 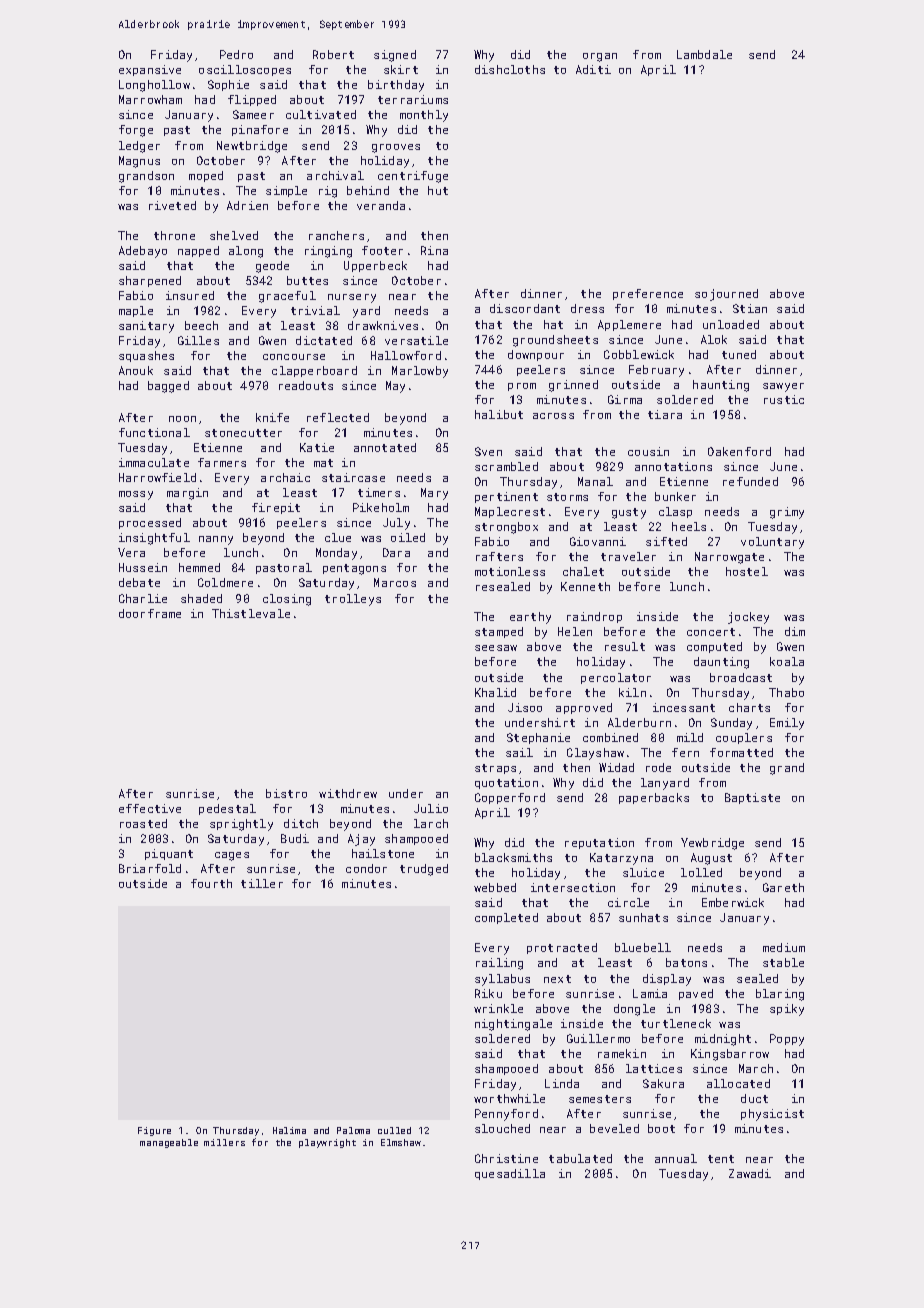 What do you see at coordinates (241, 825) in the screenshot?
I see `sprightly` at bounding box center [241, 825].
